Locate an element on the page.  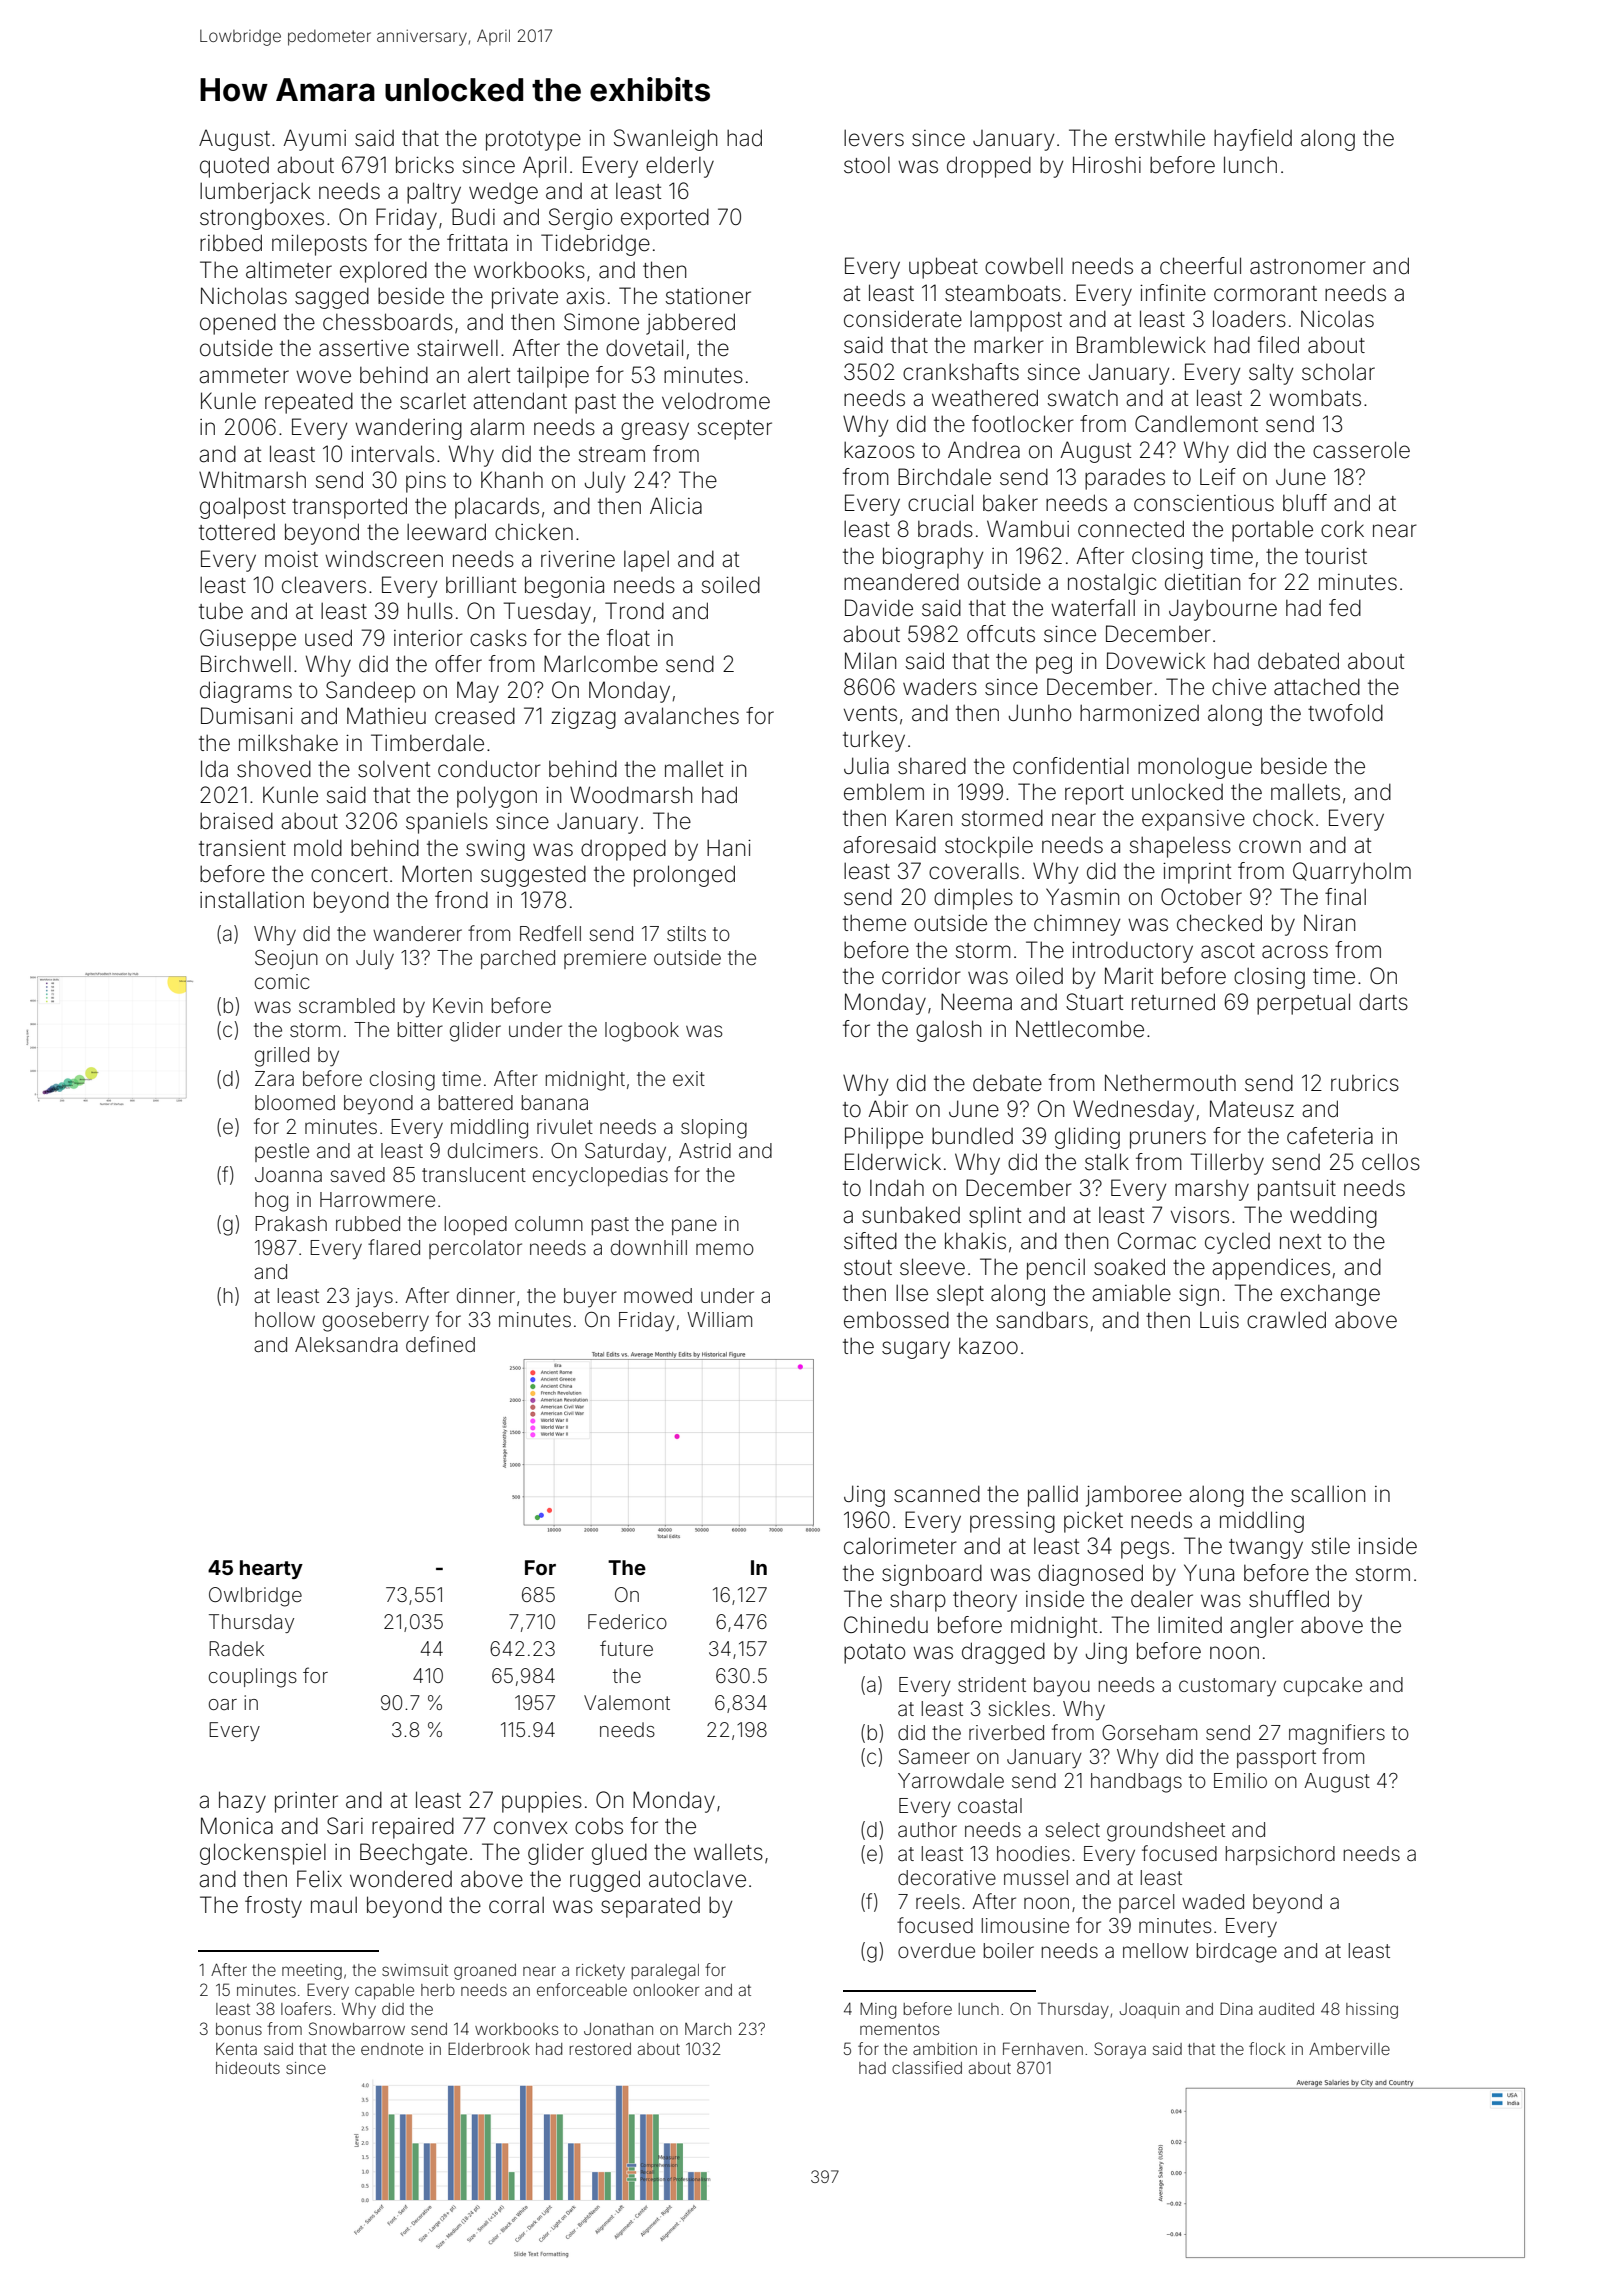
hayfield is located at coordinates (1253, 140).
